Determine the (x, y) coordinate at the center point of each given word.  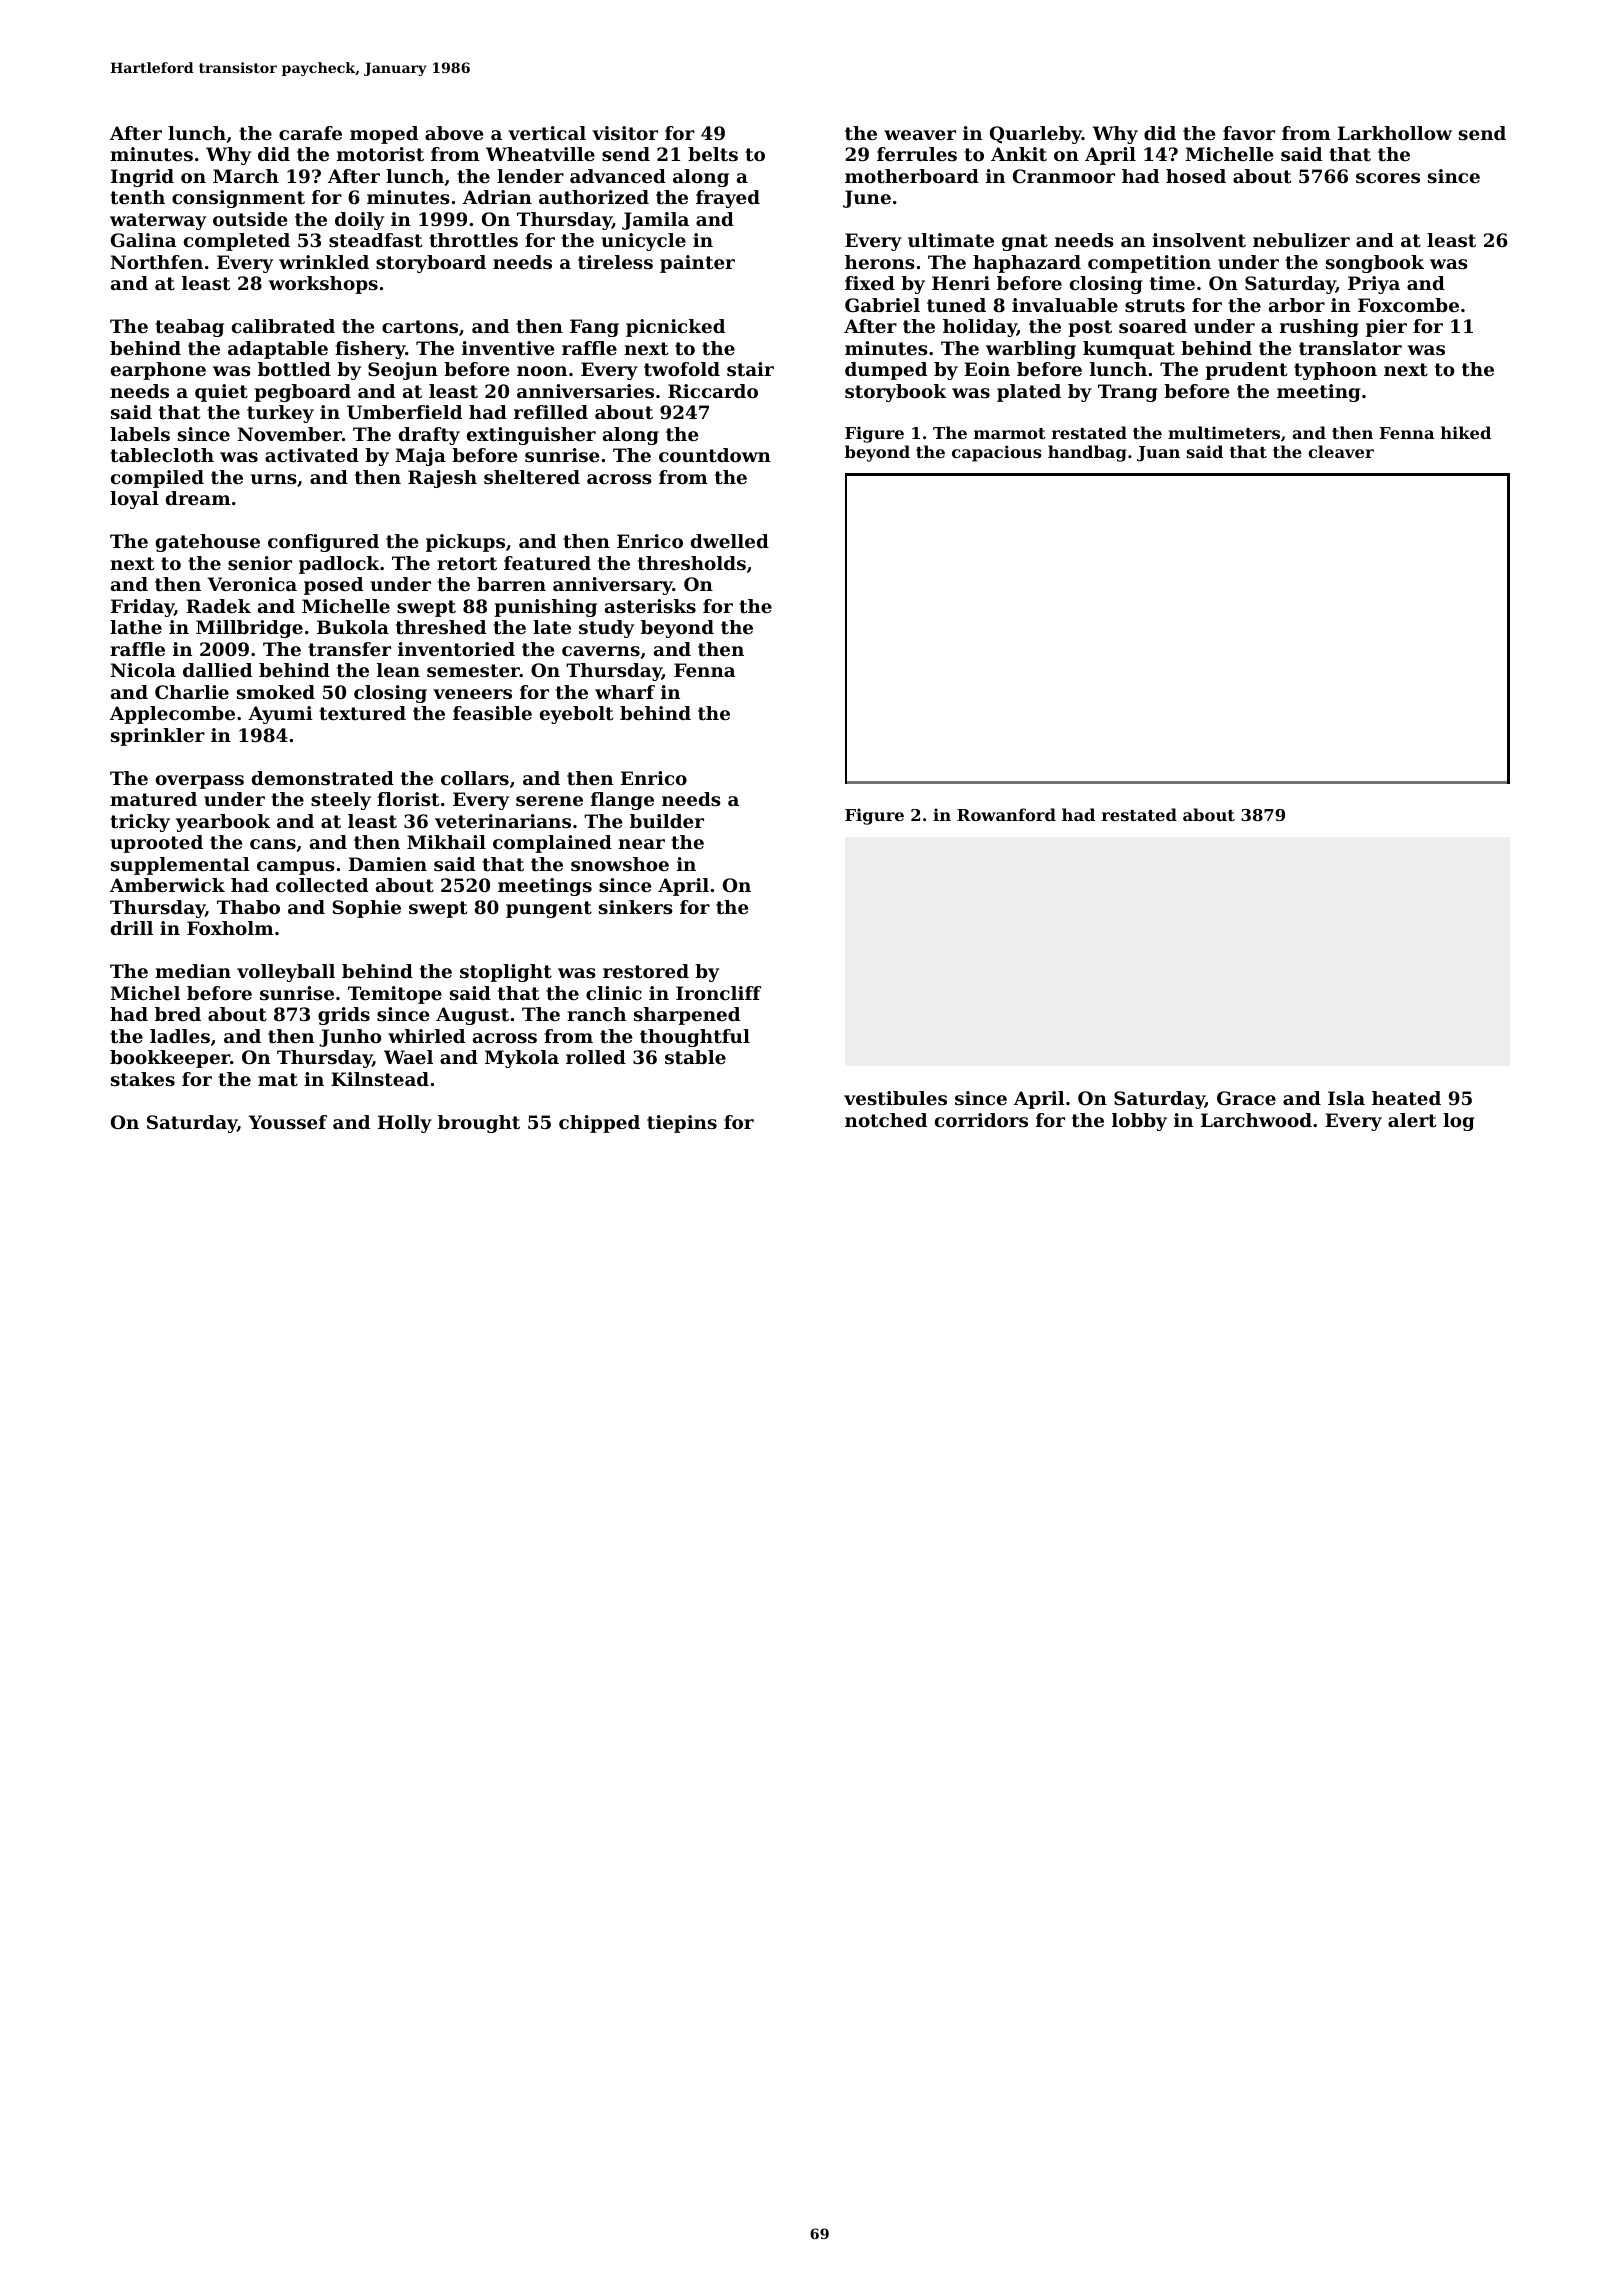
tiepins (682, 1124)
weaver (920, 135)
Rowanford (1006, 814)
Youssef (287, 1122)
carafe (310, 133)
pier (1386, 328)
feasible (492, 713)
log (1458, 1122)
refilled (551, 412)
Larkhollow (1395, 133)
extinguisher (531, 436)
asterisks (650, 606)
